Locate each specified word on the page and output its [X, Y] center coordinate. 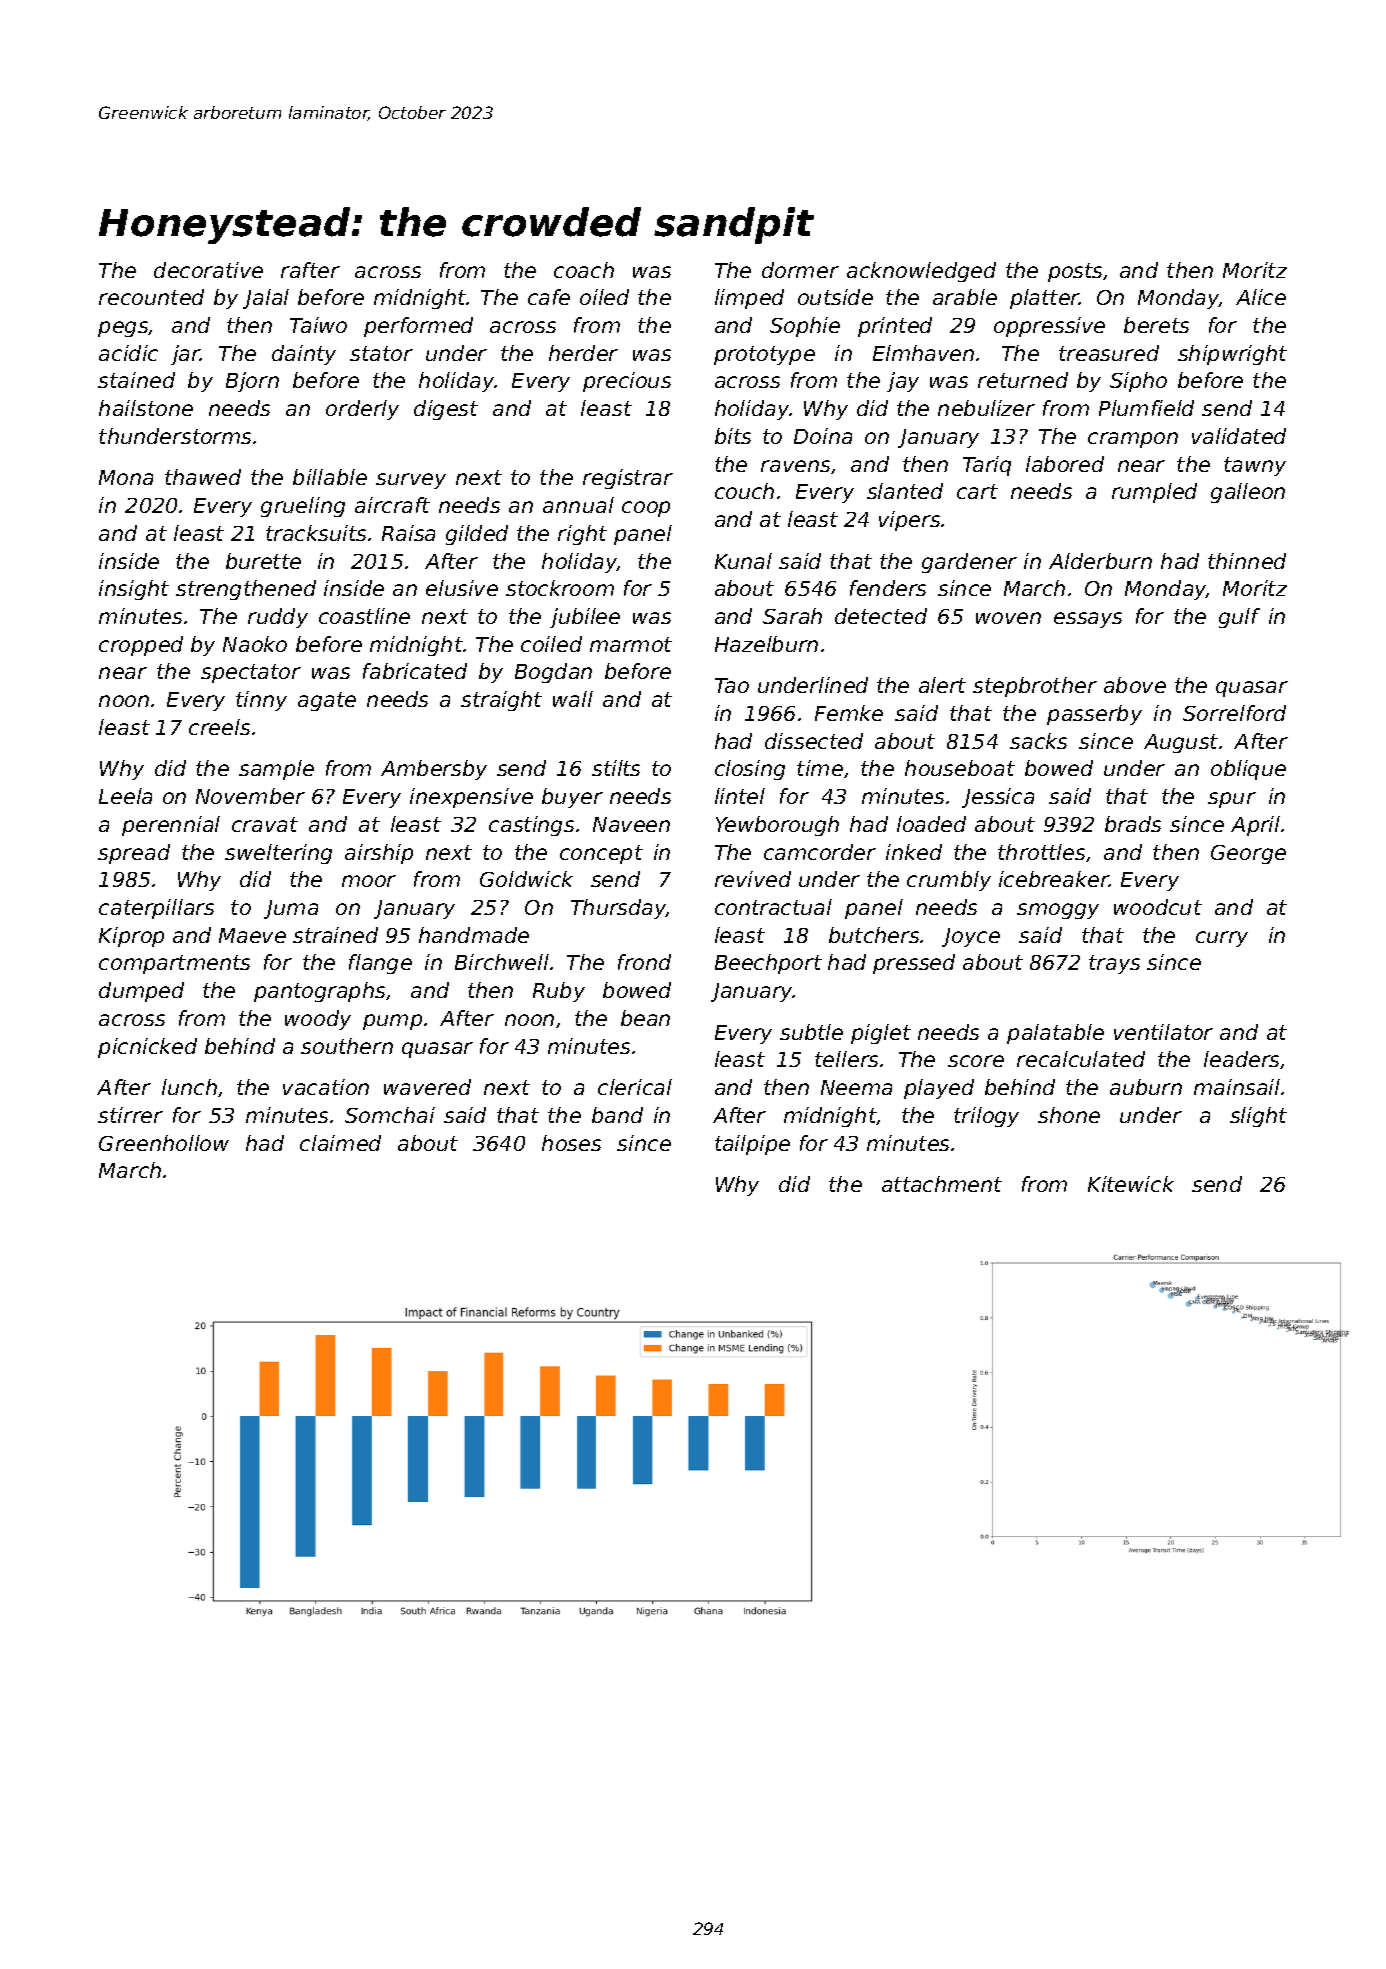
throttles [1041, 852]
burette [263, 561]
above [1135, 685]
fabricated [415, 671]
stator [381, 353]
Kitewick [1131, 1184]
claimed [340, 1143]
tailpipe [752, 1145]
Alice [1261, 297]
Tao [732, 685]
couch [744, 491]
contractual [773, 907]
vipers [909, 521]
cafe [549, 297]
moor [369, 881]
